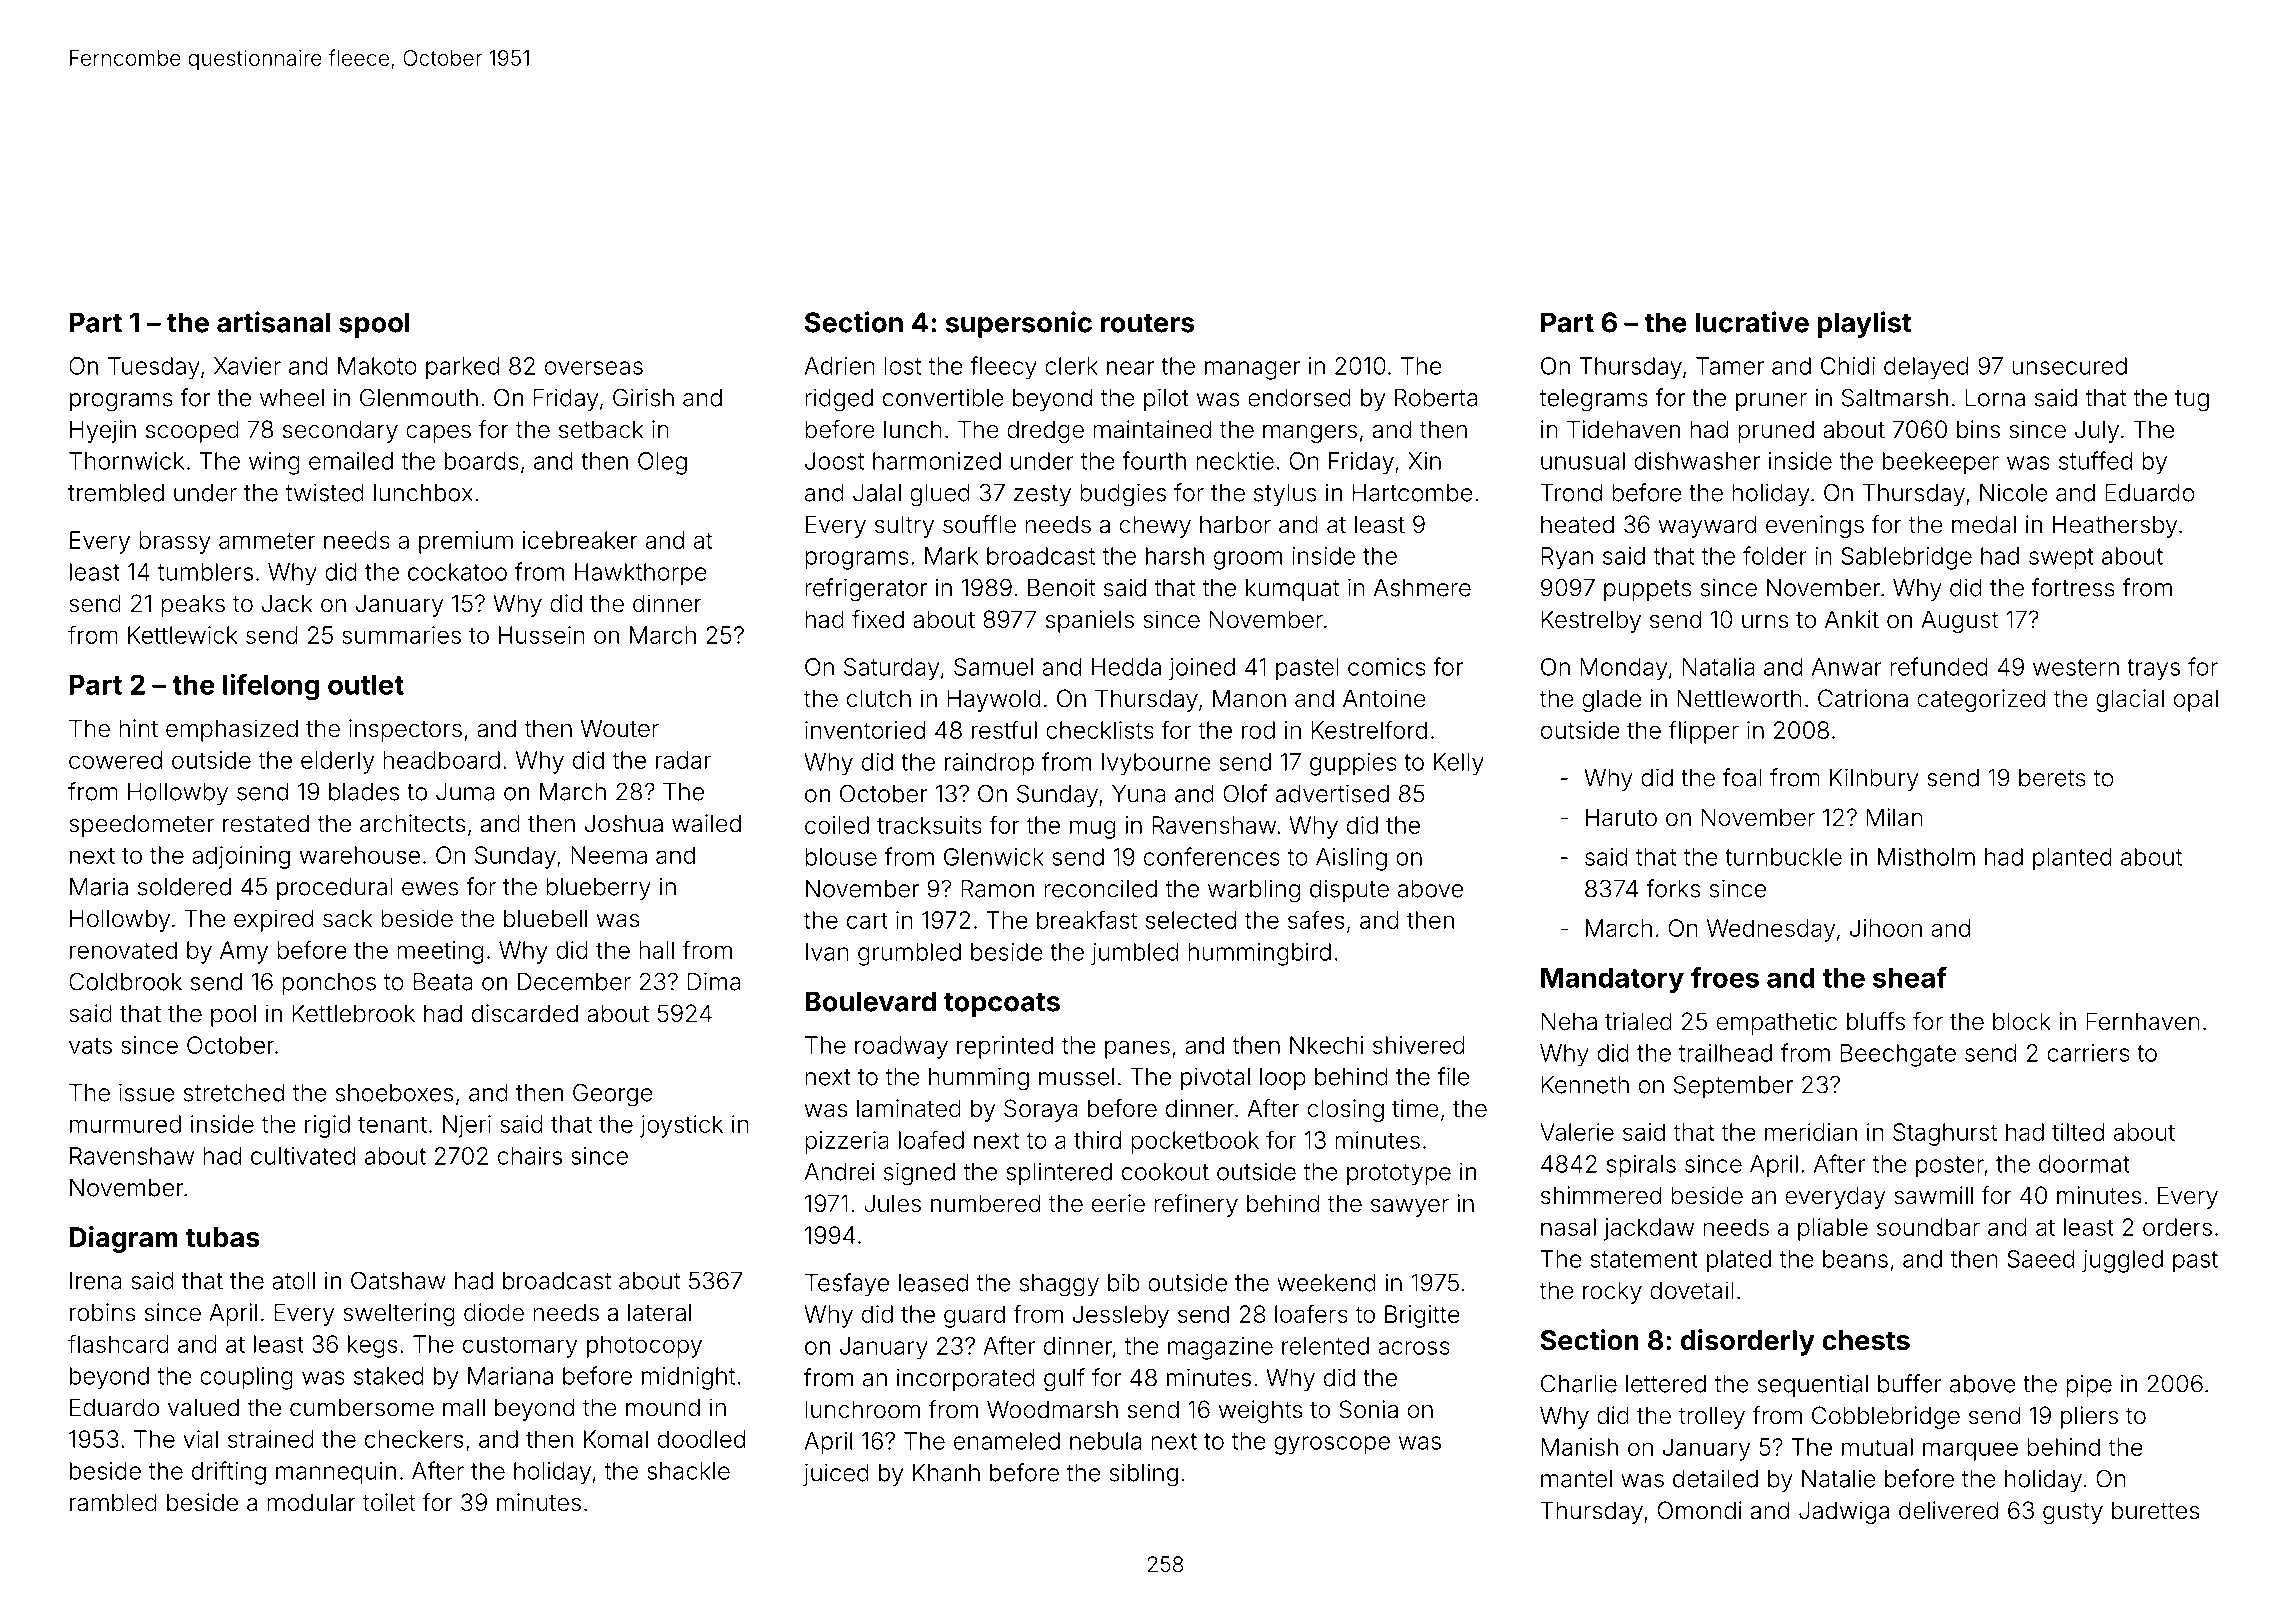 This screenshot has height=1620, width=2292. Describe the element at coordinates (1346, 1110) in the screenshot. I see `closing` at that location.
